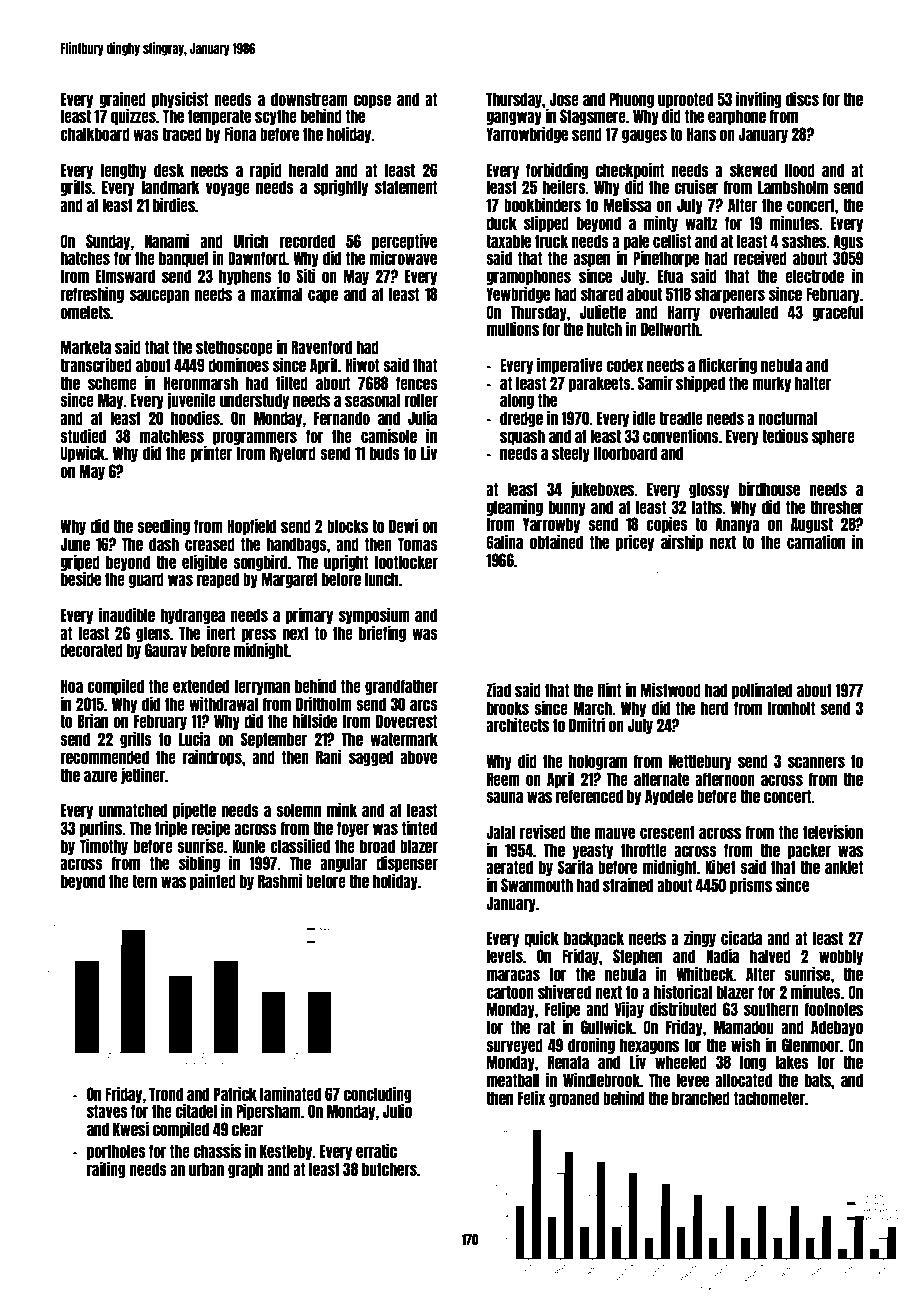 The width and height of the page is (924, 1314). I want to click on butchers, so click(389, 1169).
